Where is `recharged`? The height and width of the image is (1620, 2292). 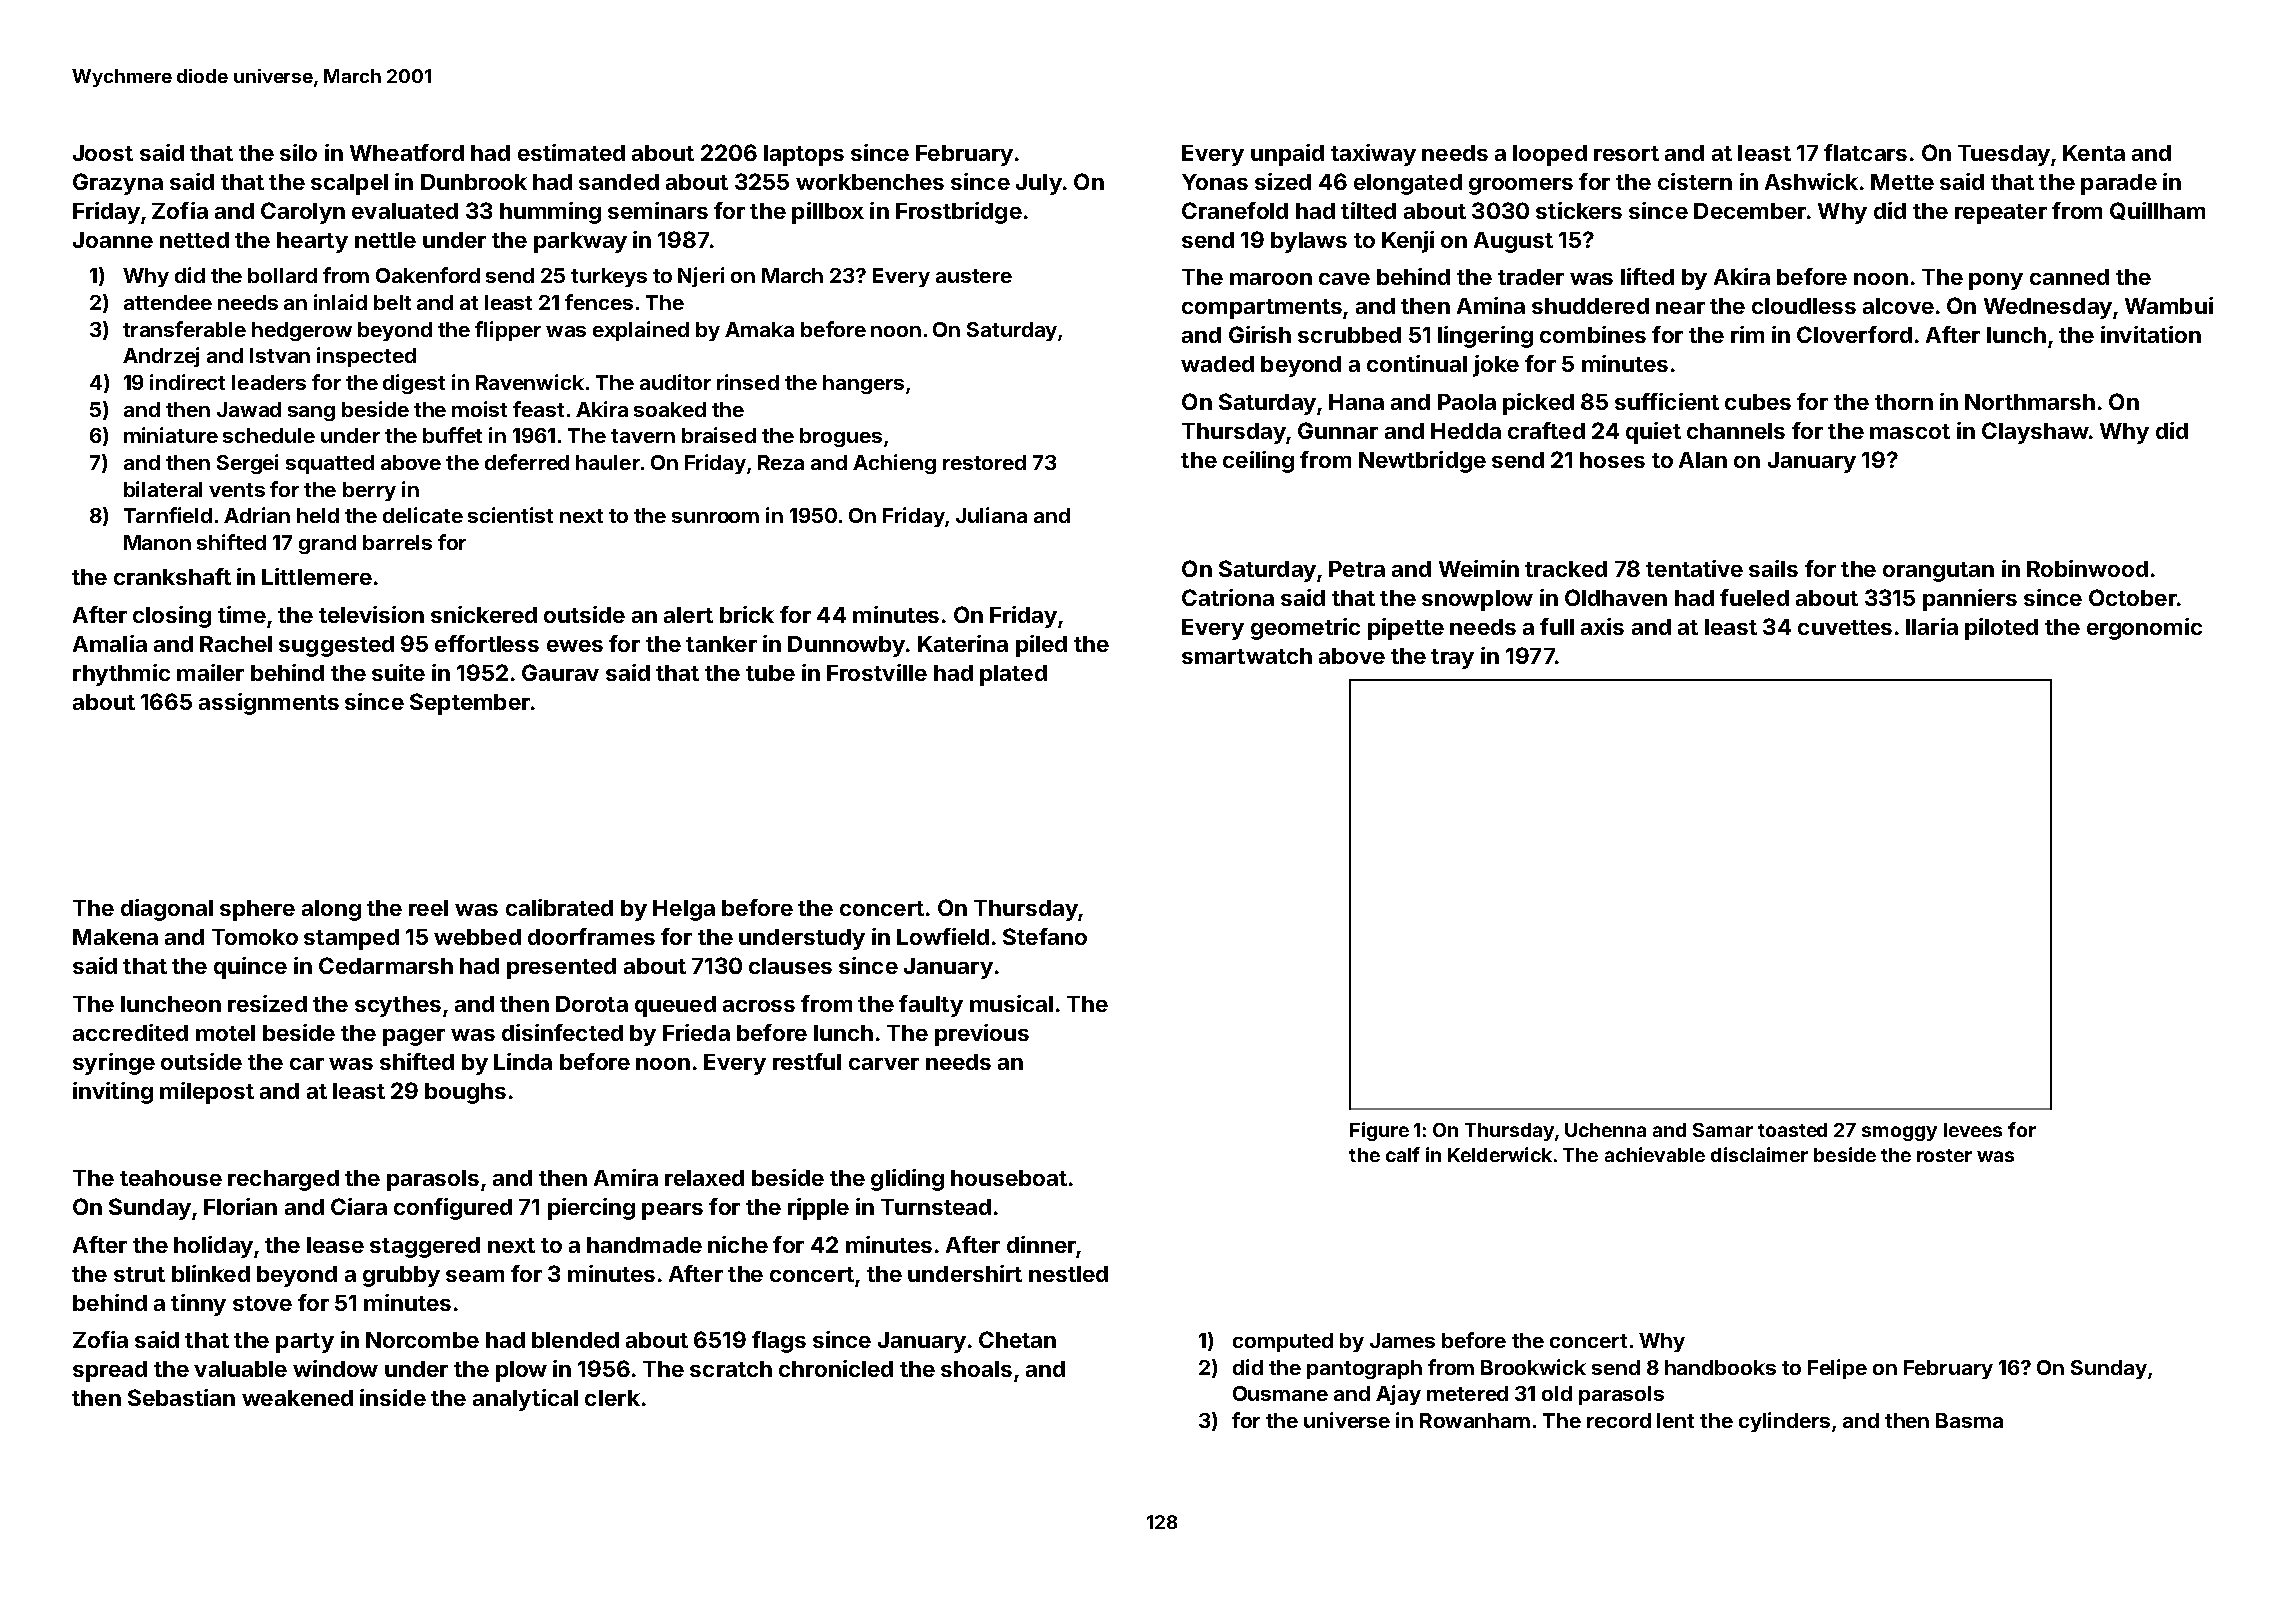 recharged is located at coordinates (283, 1180).
